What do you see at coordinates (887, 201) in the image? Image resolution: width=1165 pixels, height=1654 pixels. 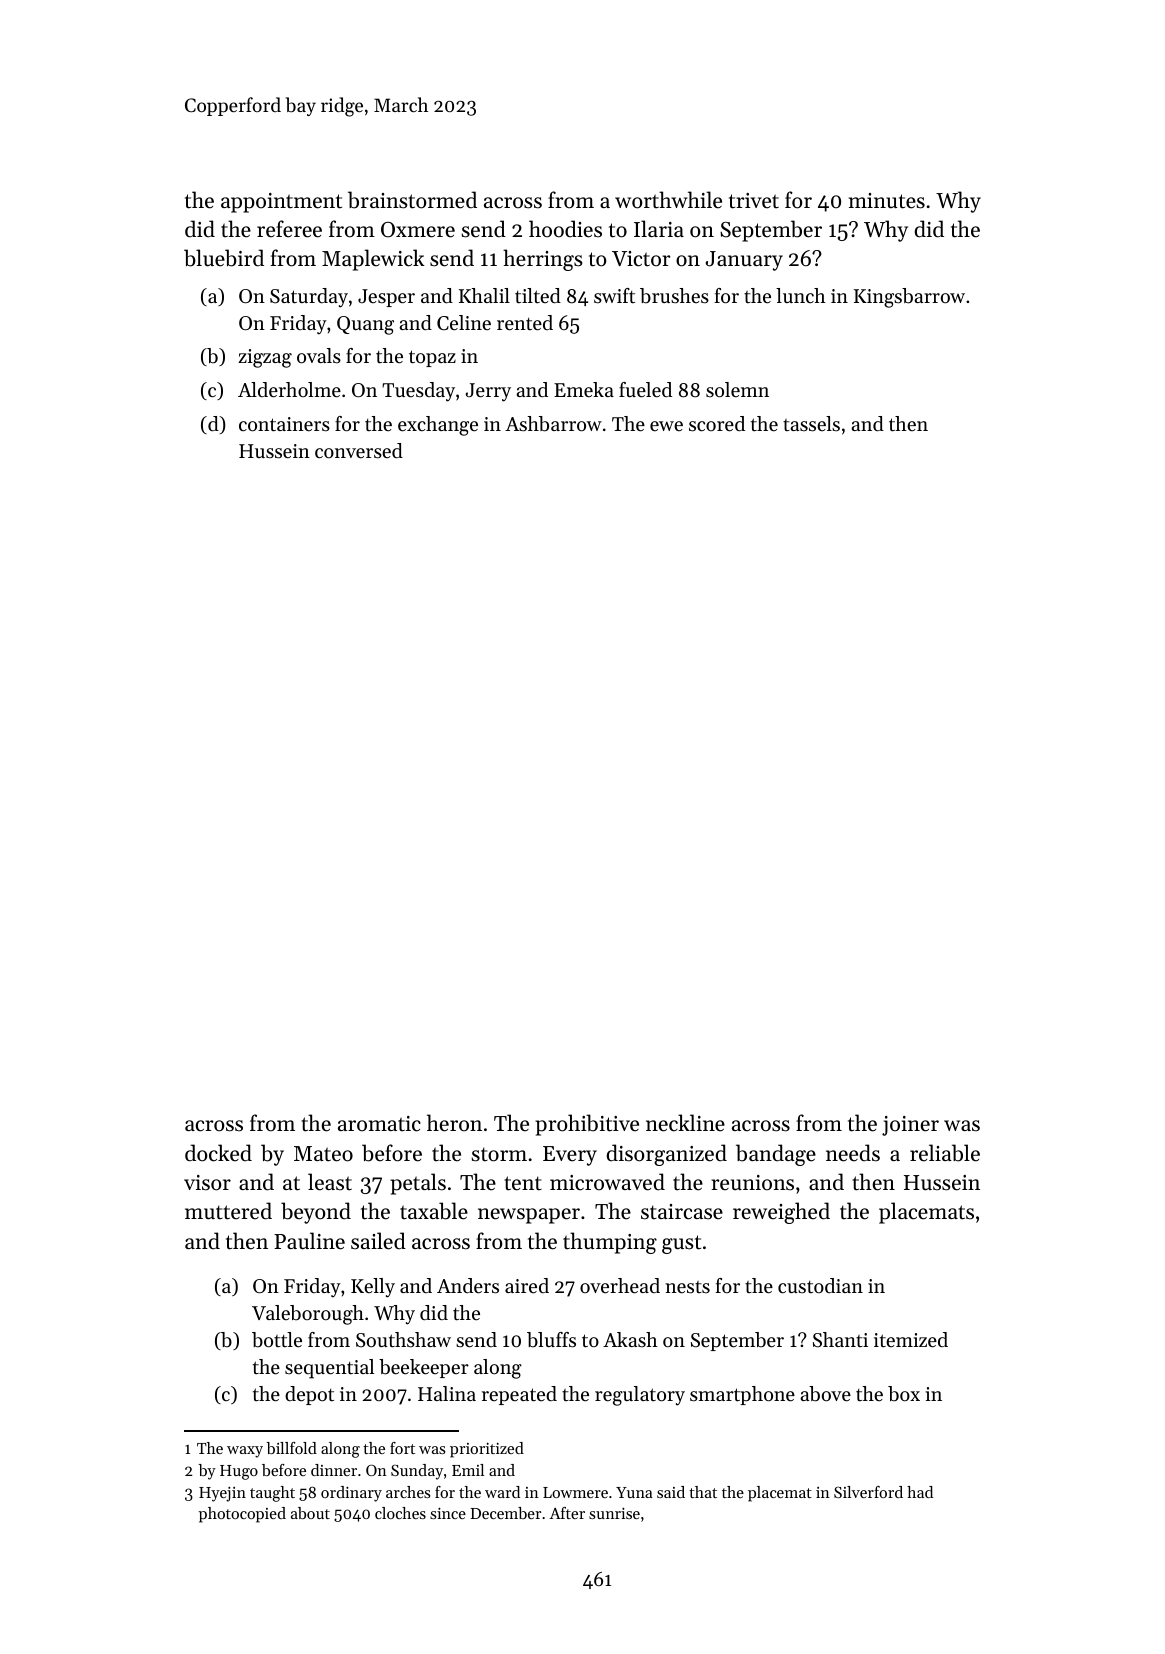 I see `minutes` at bounding box center [887, 201].
